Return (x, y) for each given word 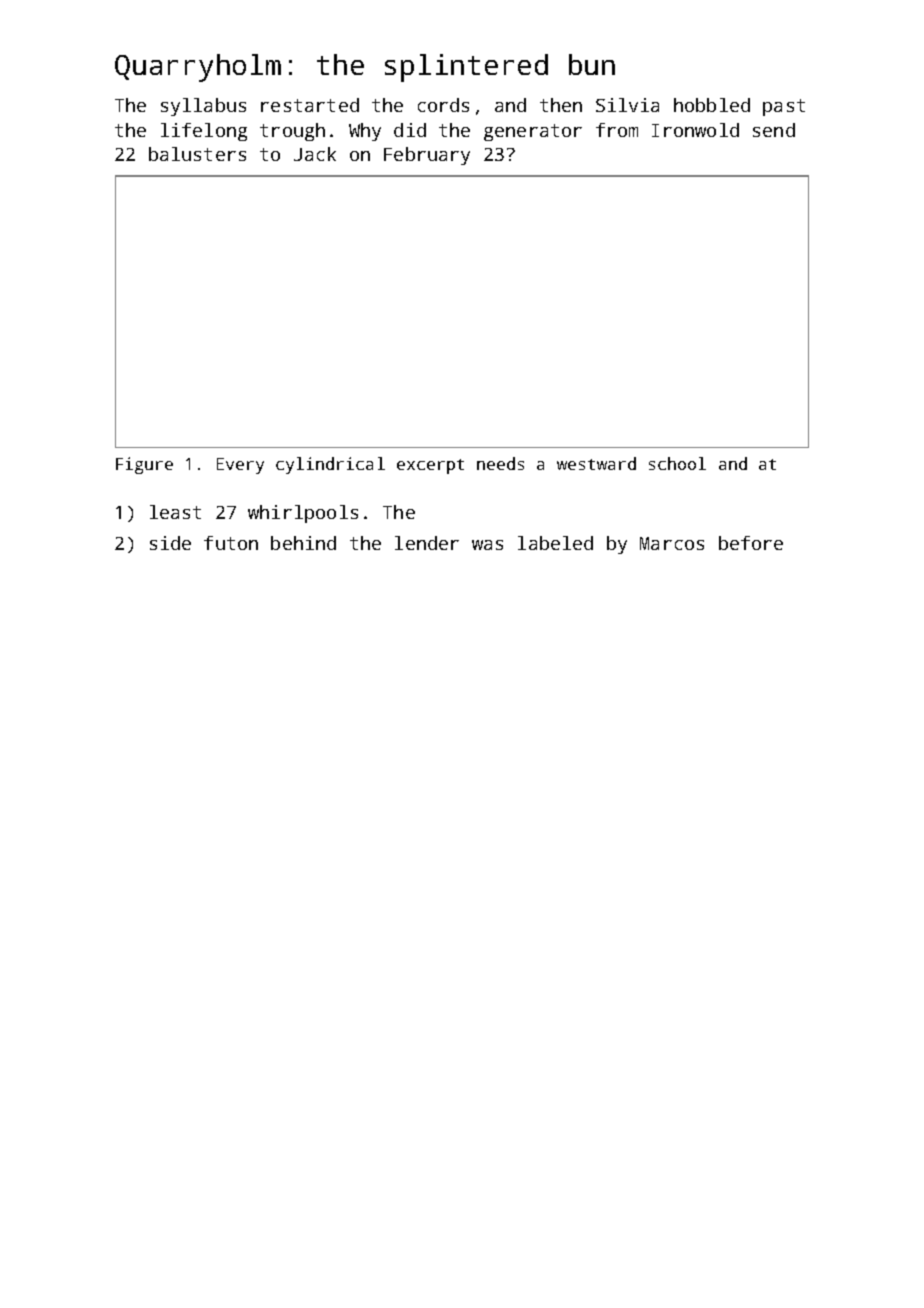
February (427, 156)
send (774, 130)
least (175, 512)
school (677, 463)
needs (500, 463)
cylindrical (330, 465)
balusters (197, 154)
